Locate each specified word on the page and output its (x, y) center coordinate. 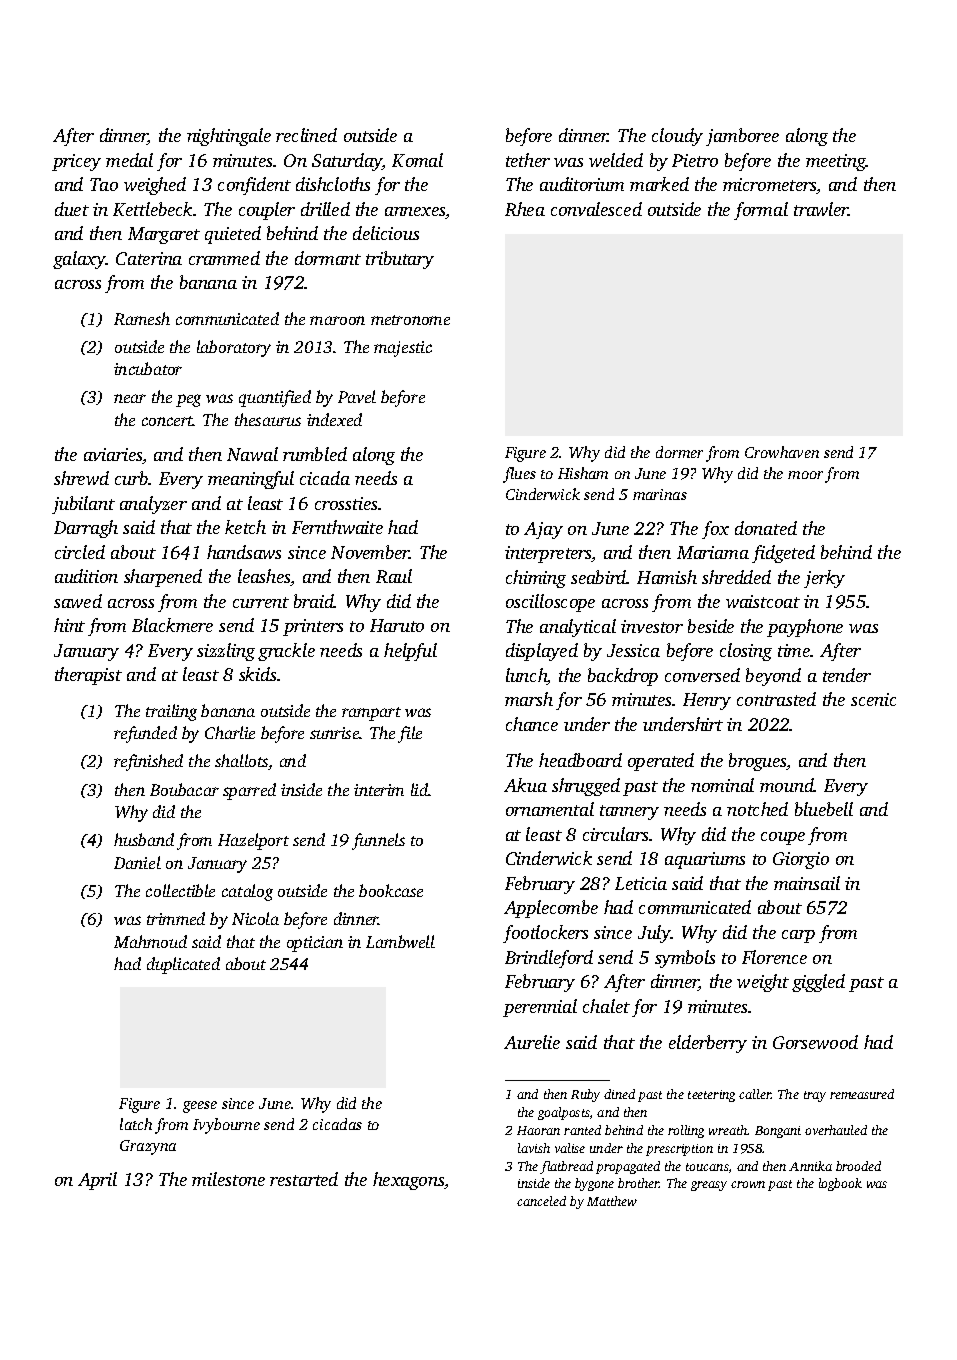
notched (757, 809)
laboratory (234, 348)
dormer (679, 452)
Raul (394, 576)
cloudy (677, 137)
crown (748, 1184)
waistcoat (763, 601)
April (97, 1181)
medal (129, 160)
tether (528, 160)
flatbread (566, 1167)
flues (519, 475)
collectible (180, 890)
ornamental (550, 809)
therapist (88, 676)
